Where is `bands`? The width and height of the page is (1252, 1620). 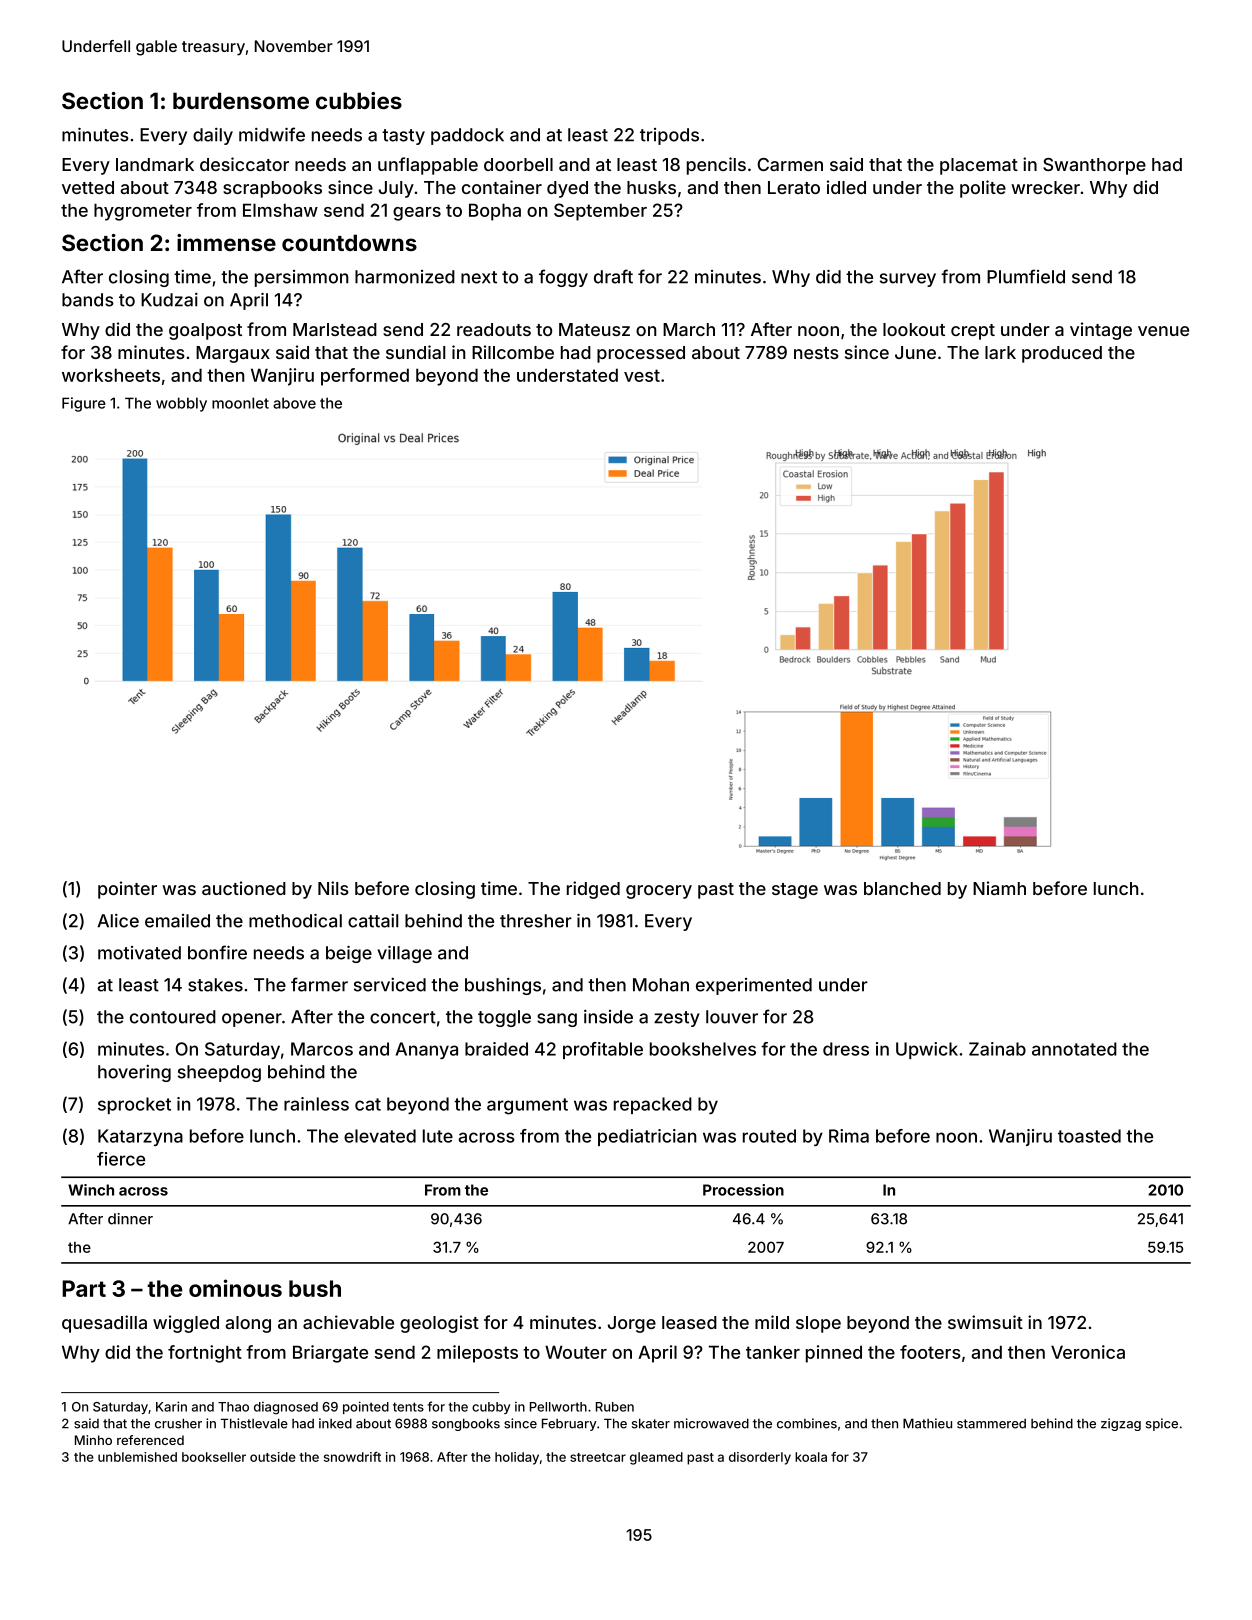
bands is located at coordinates (88, 300).
